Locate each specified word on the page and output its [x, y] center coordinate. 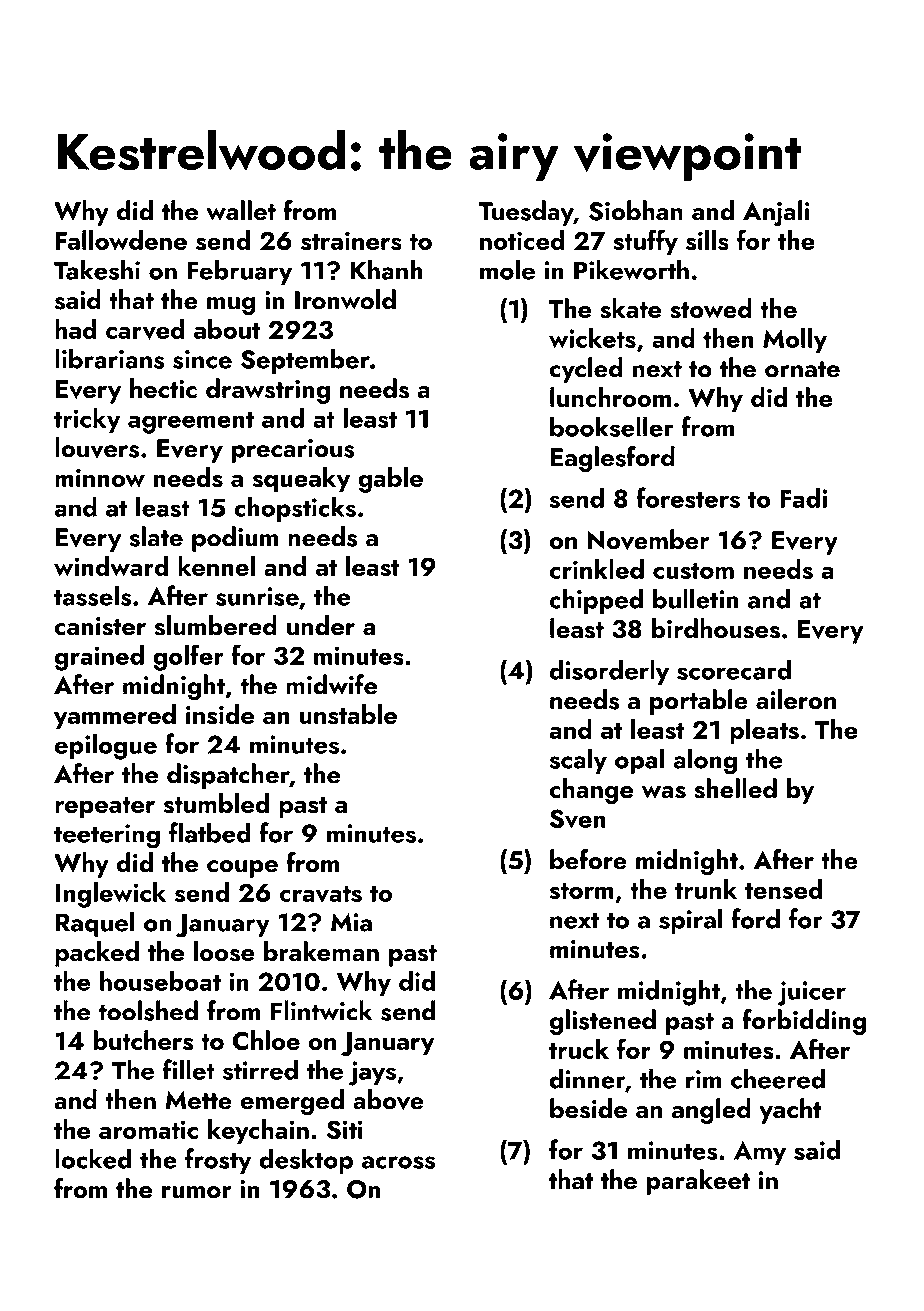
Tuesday [526, 213]
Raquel [95, 924]
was [664, 792]
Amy [760, 1153]
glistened [603, 1022]
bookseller [612, 426]
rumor [197, 1192]
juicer [812, 993]
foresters [688, 497]
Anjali [776, 213]
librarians [109, 358]
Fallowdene [121, 240]
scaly [578, 761]
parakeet [698, 1182]
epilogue [106, 746]
